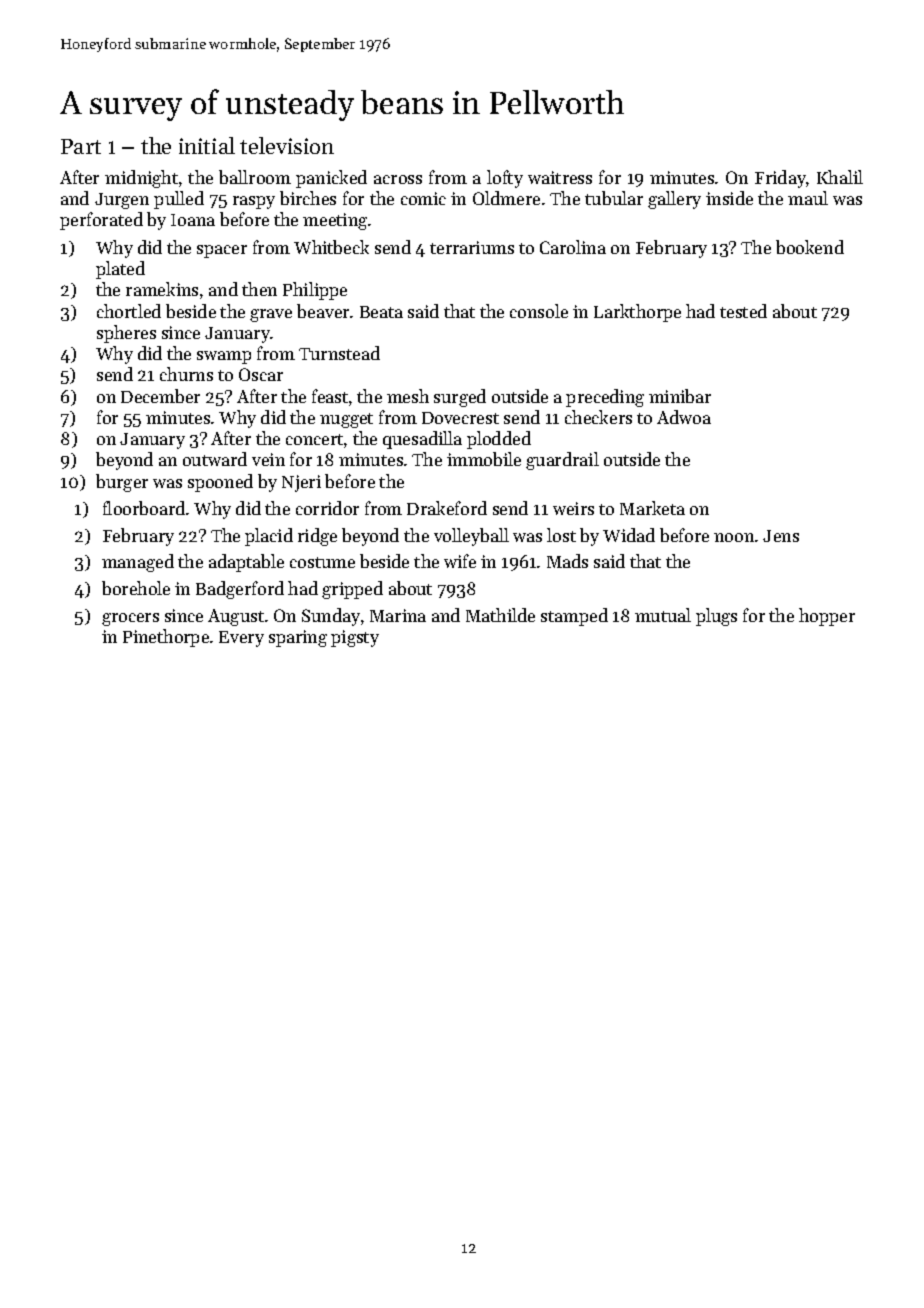 The image size is (924, 1308). I want to click on vein, so click(268, 459).
